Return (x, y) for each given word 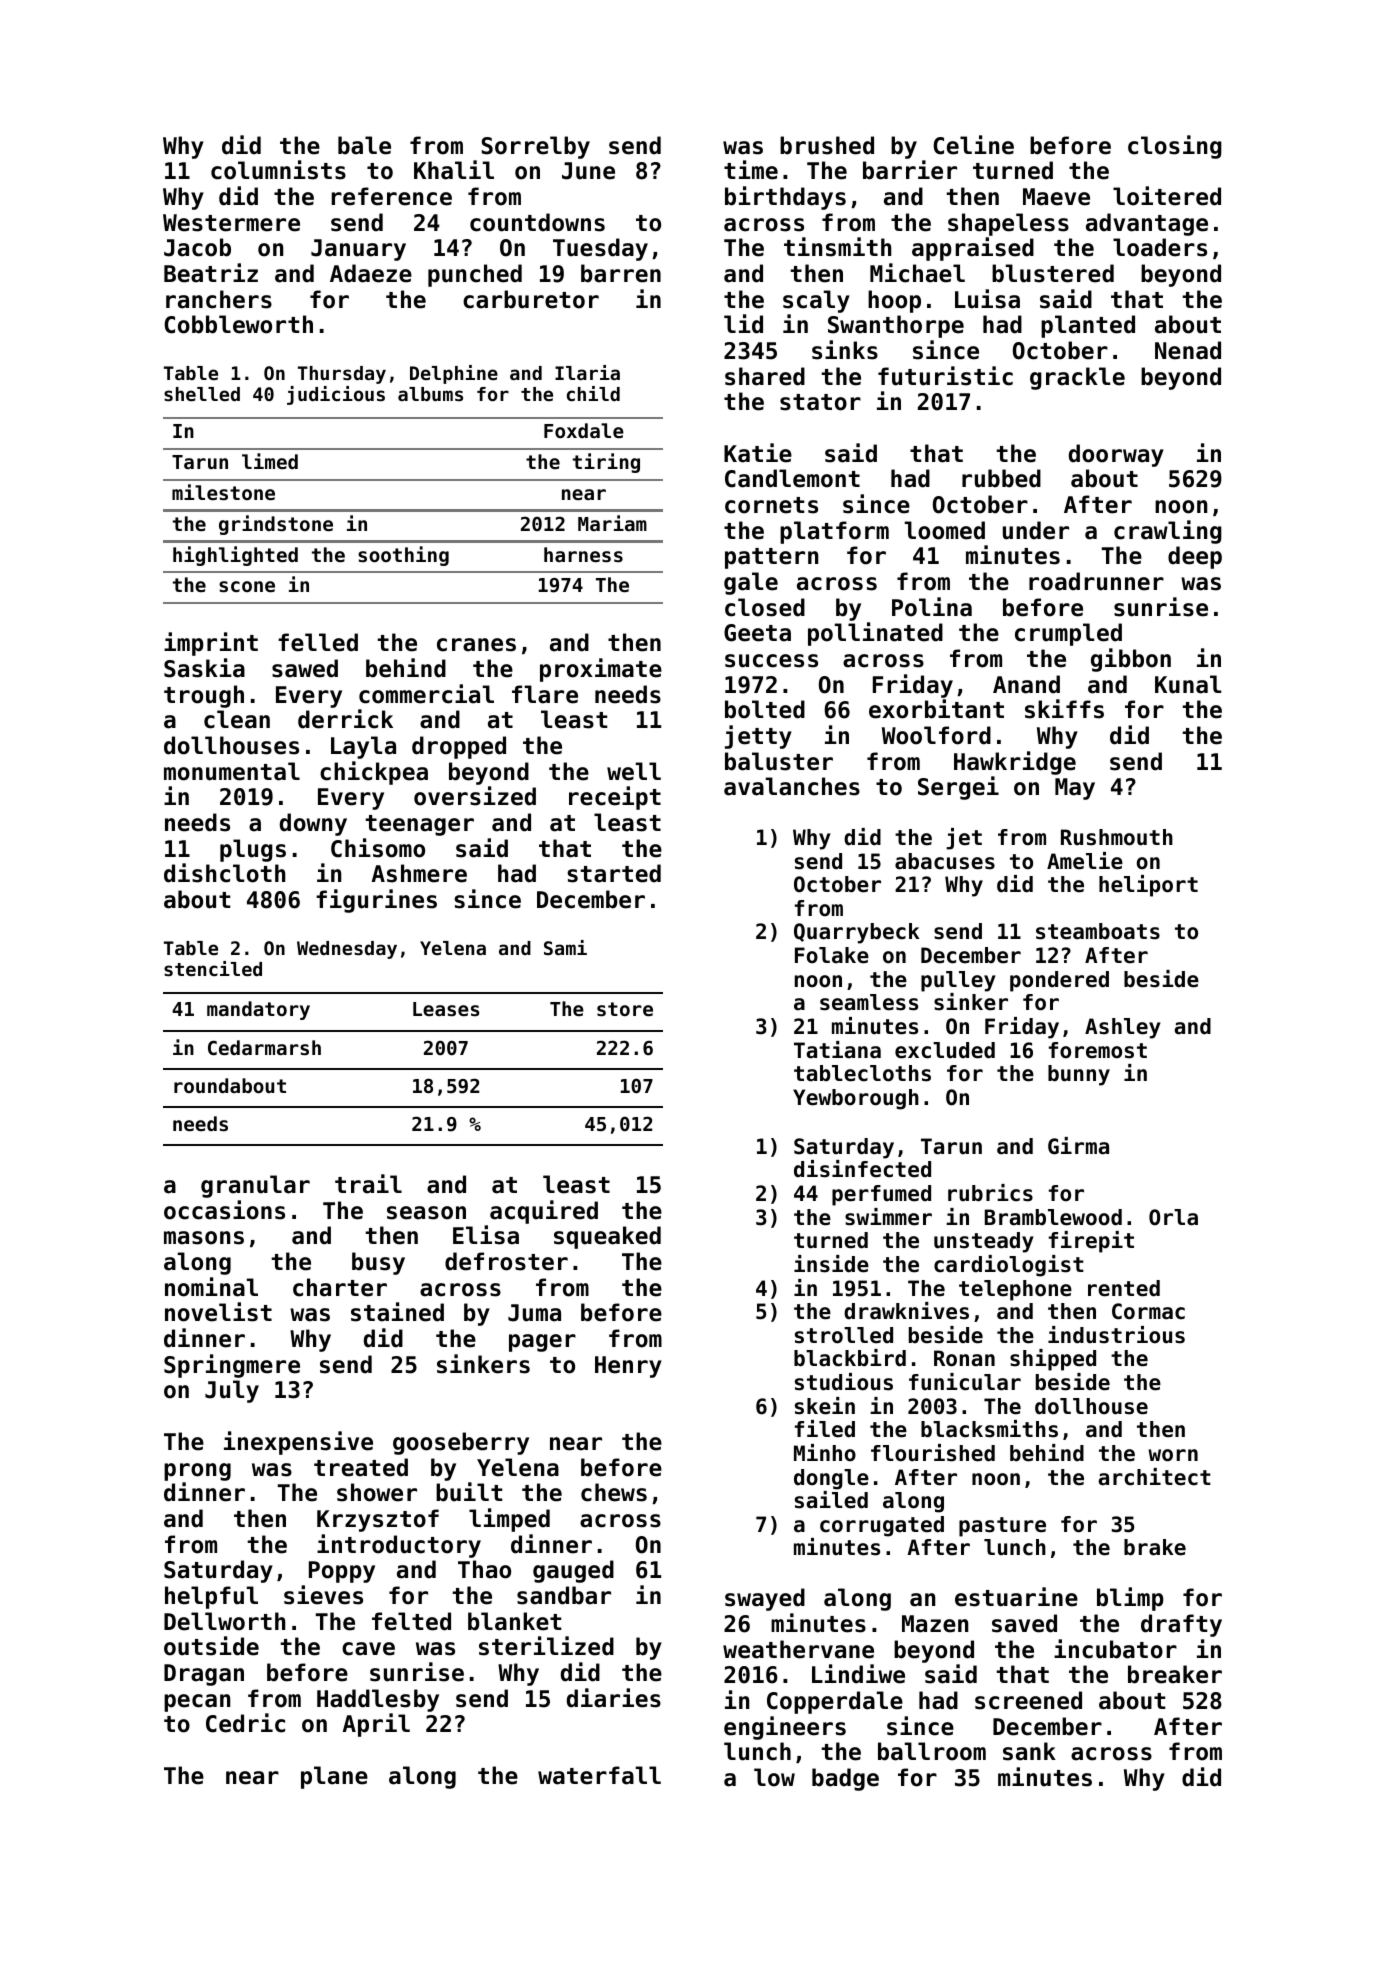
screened (1028, 1700)
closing (1175, 147)
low (774, 1777)
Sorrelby (535, 147)
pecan (197, 1703)
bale (364, 145)
